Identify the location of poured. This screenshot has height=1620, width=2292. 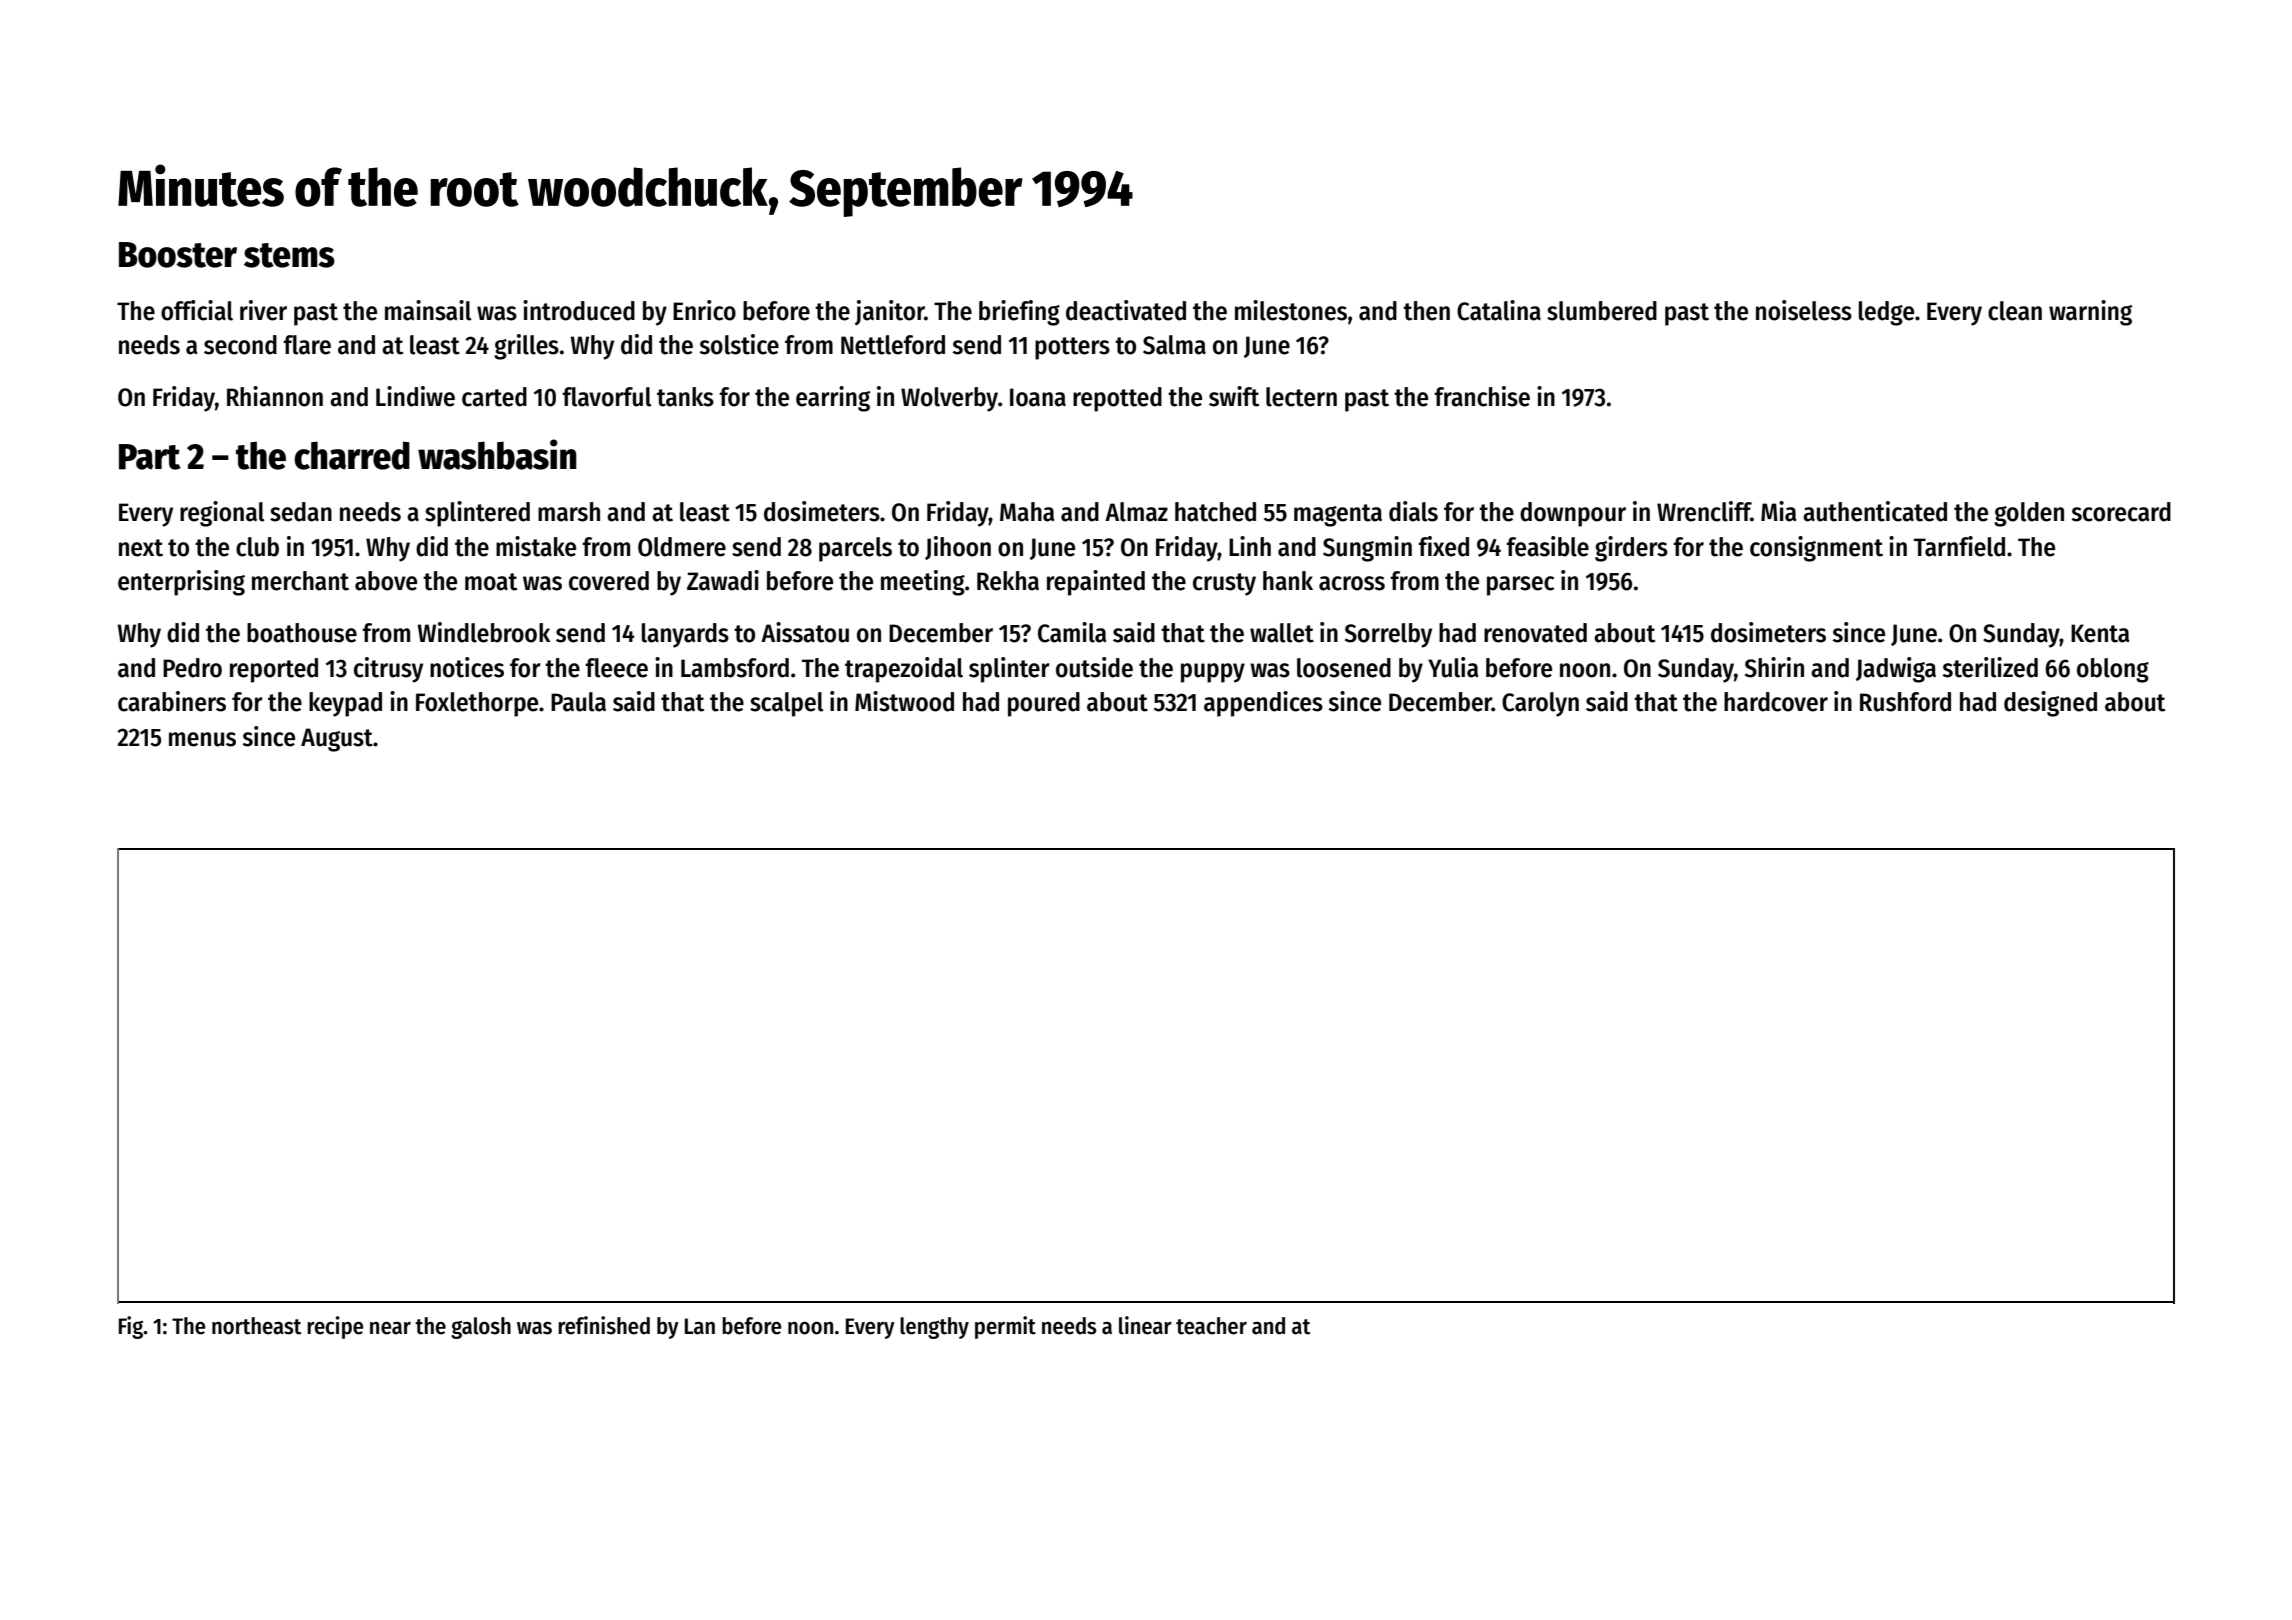
(1044, 704).
